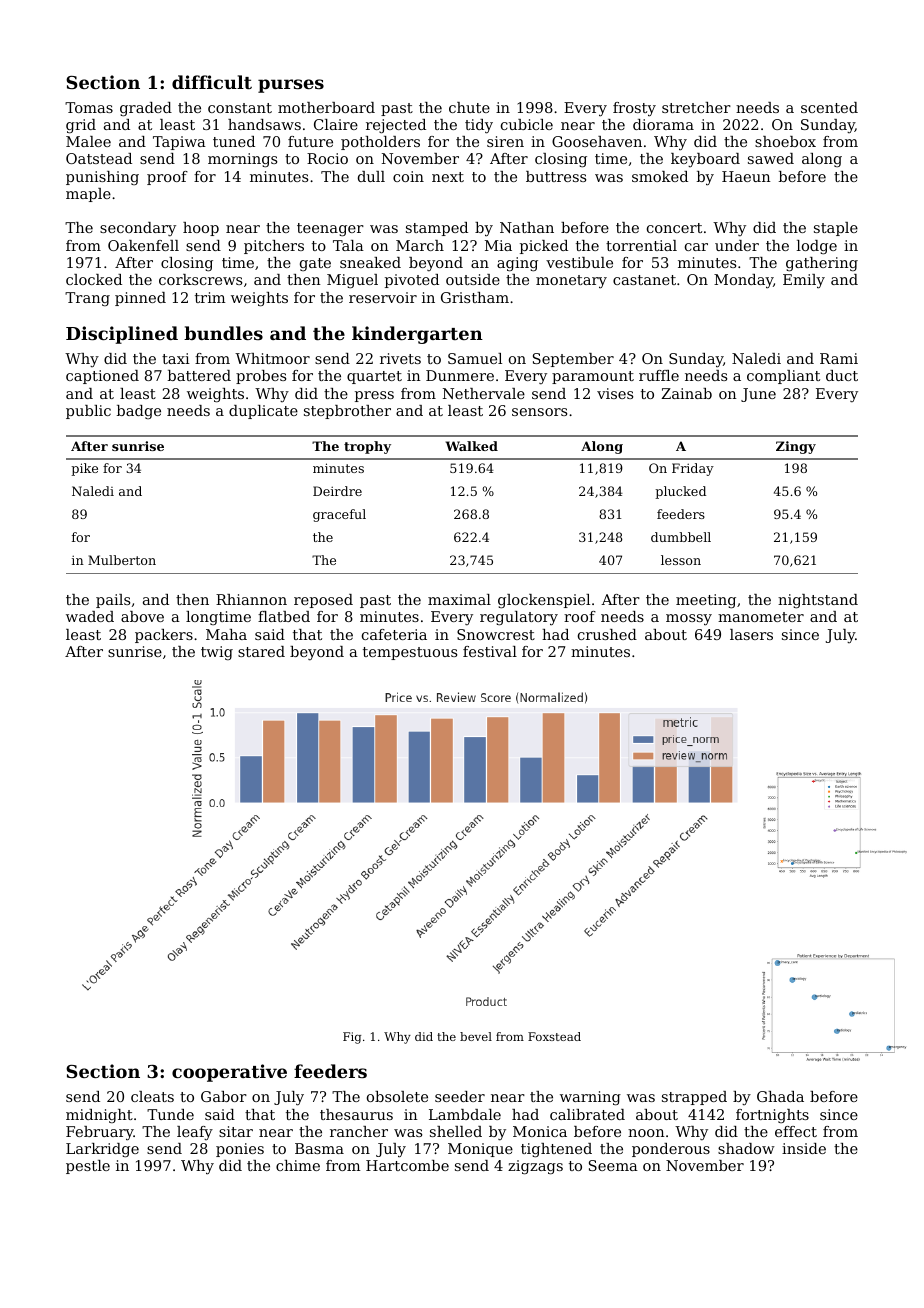 This screenshot has height=1308, width=924. What do you see at coordinates (476, 1036) in the screenshot?
I see `bevel` at bounding box center [476, 1036].
